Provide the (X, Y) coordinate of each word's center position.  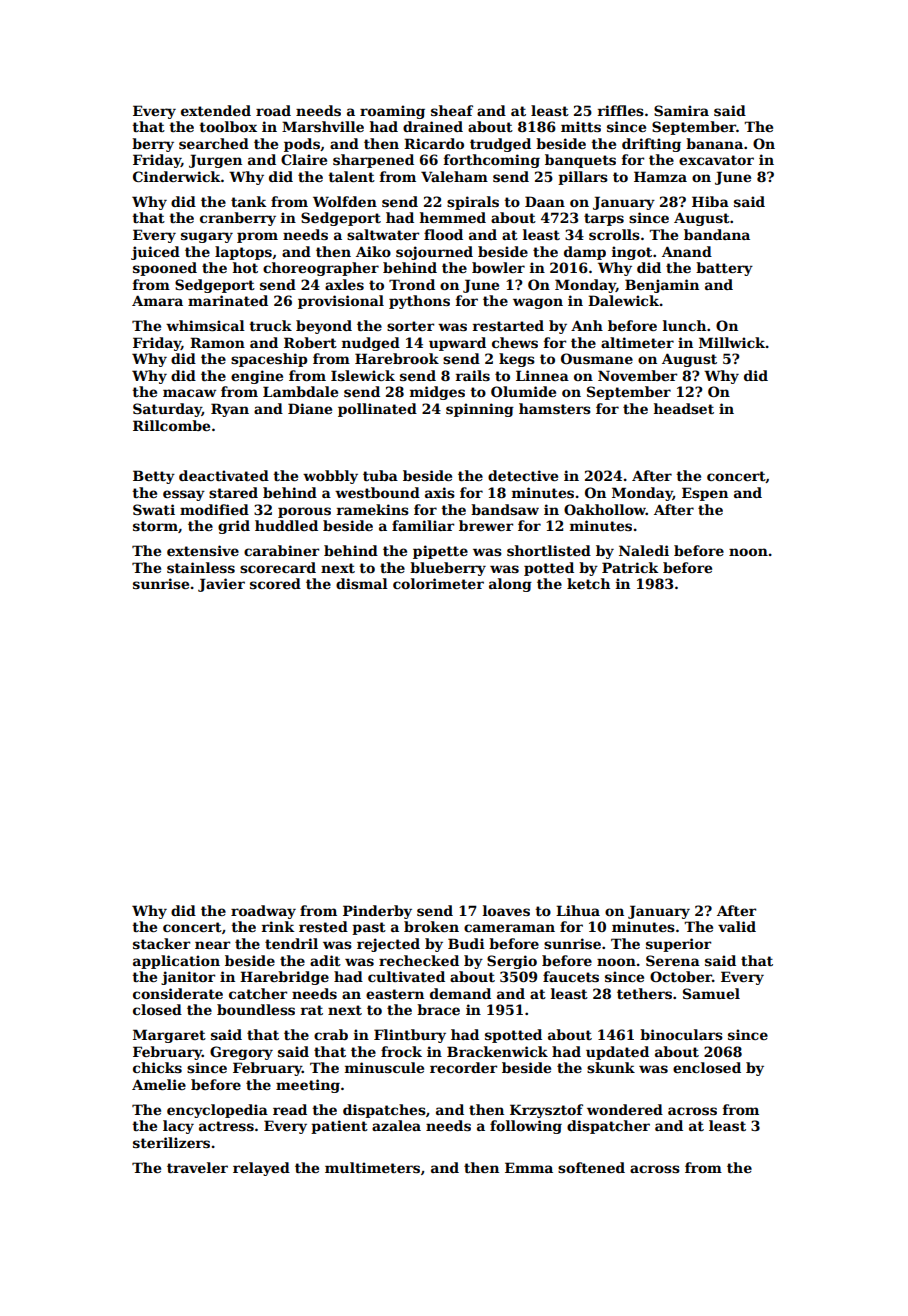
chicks (157, 1067)
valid (737, 926)
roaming (392, 112)
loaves (506, 910)
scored (275, 583)
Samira (681, 110)
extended (216, 110)
